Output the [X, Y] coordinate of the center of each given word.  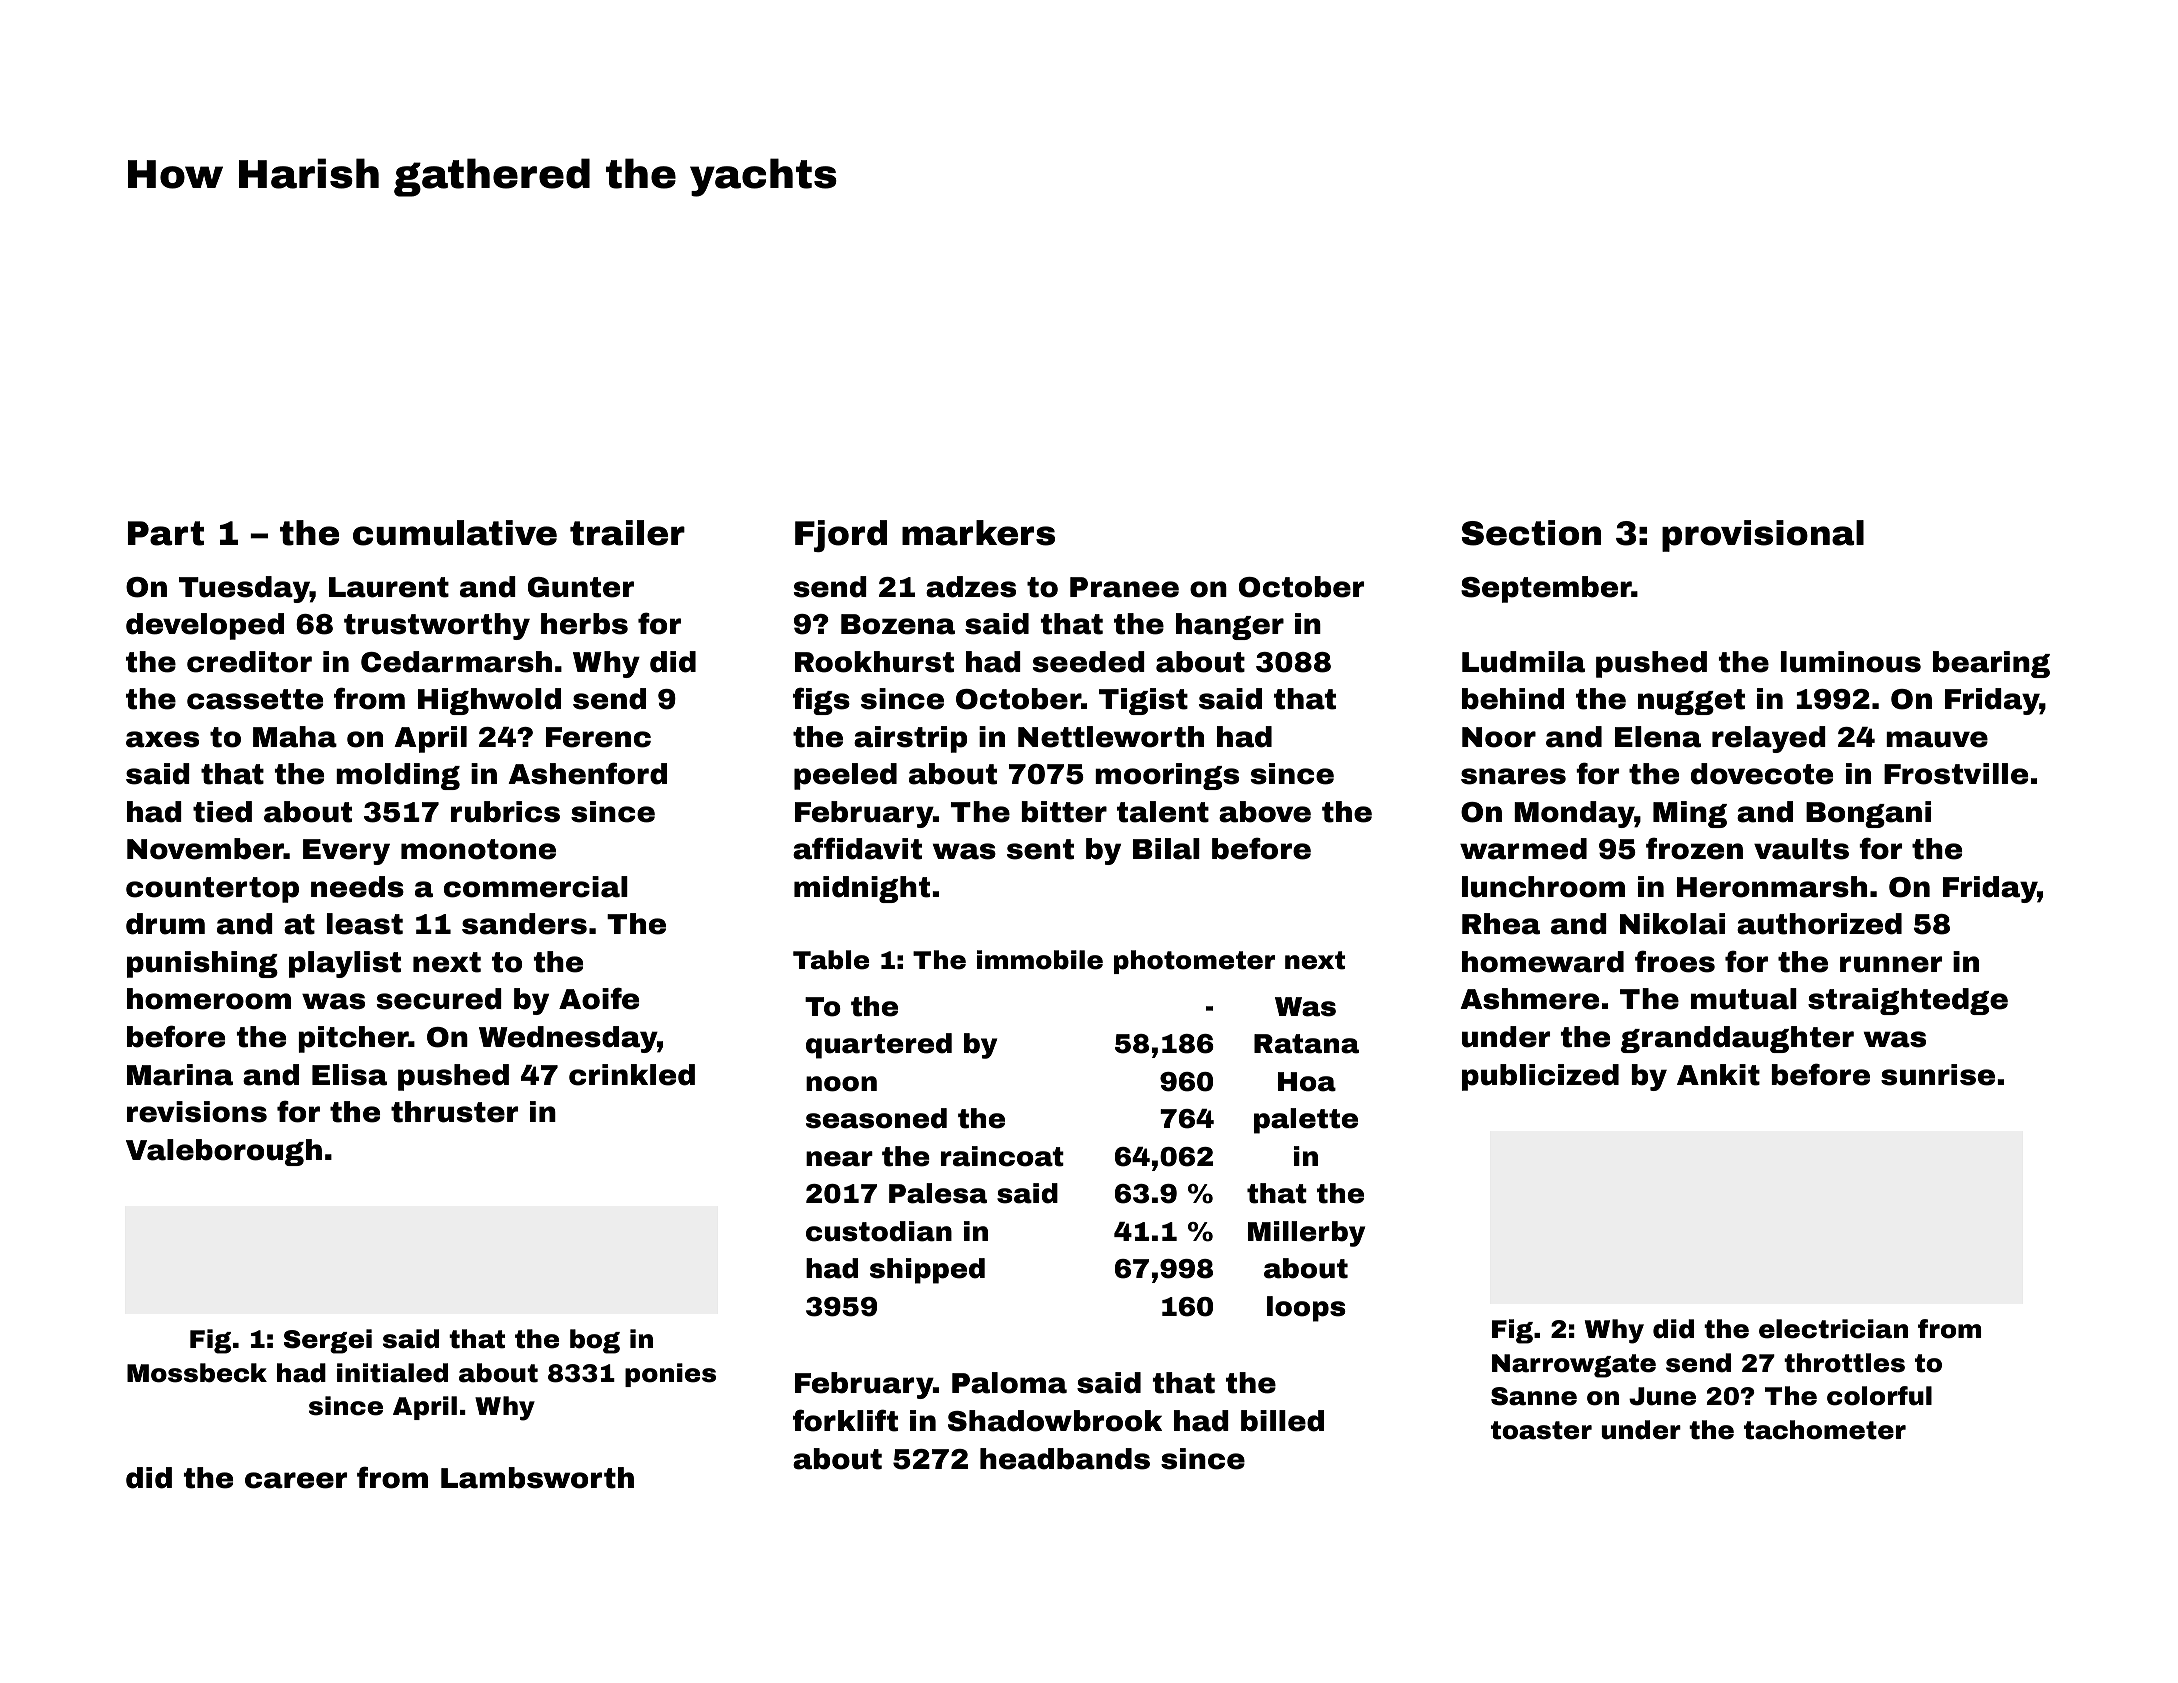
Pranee [1124, 587]
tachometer [1825, 1430]
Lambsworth [537, 1478]
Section [1531, 533]
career [296, 1480]
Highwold [489, 701]
